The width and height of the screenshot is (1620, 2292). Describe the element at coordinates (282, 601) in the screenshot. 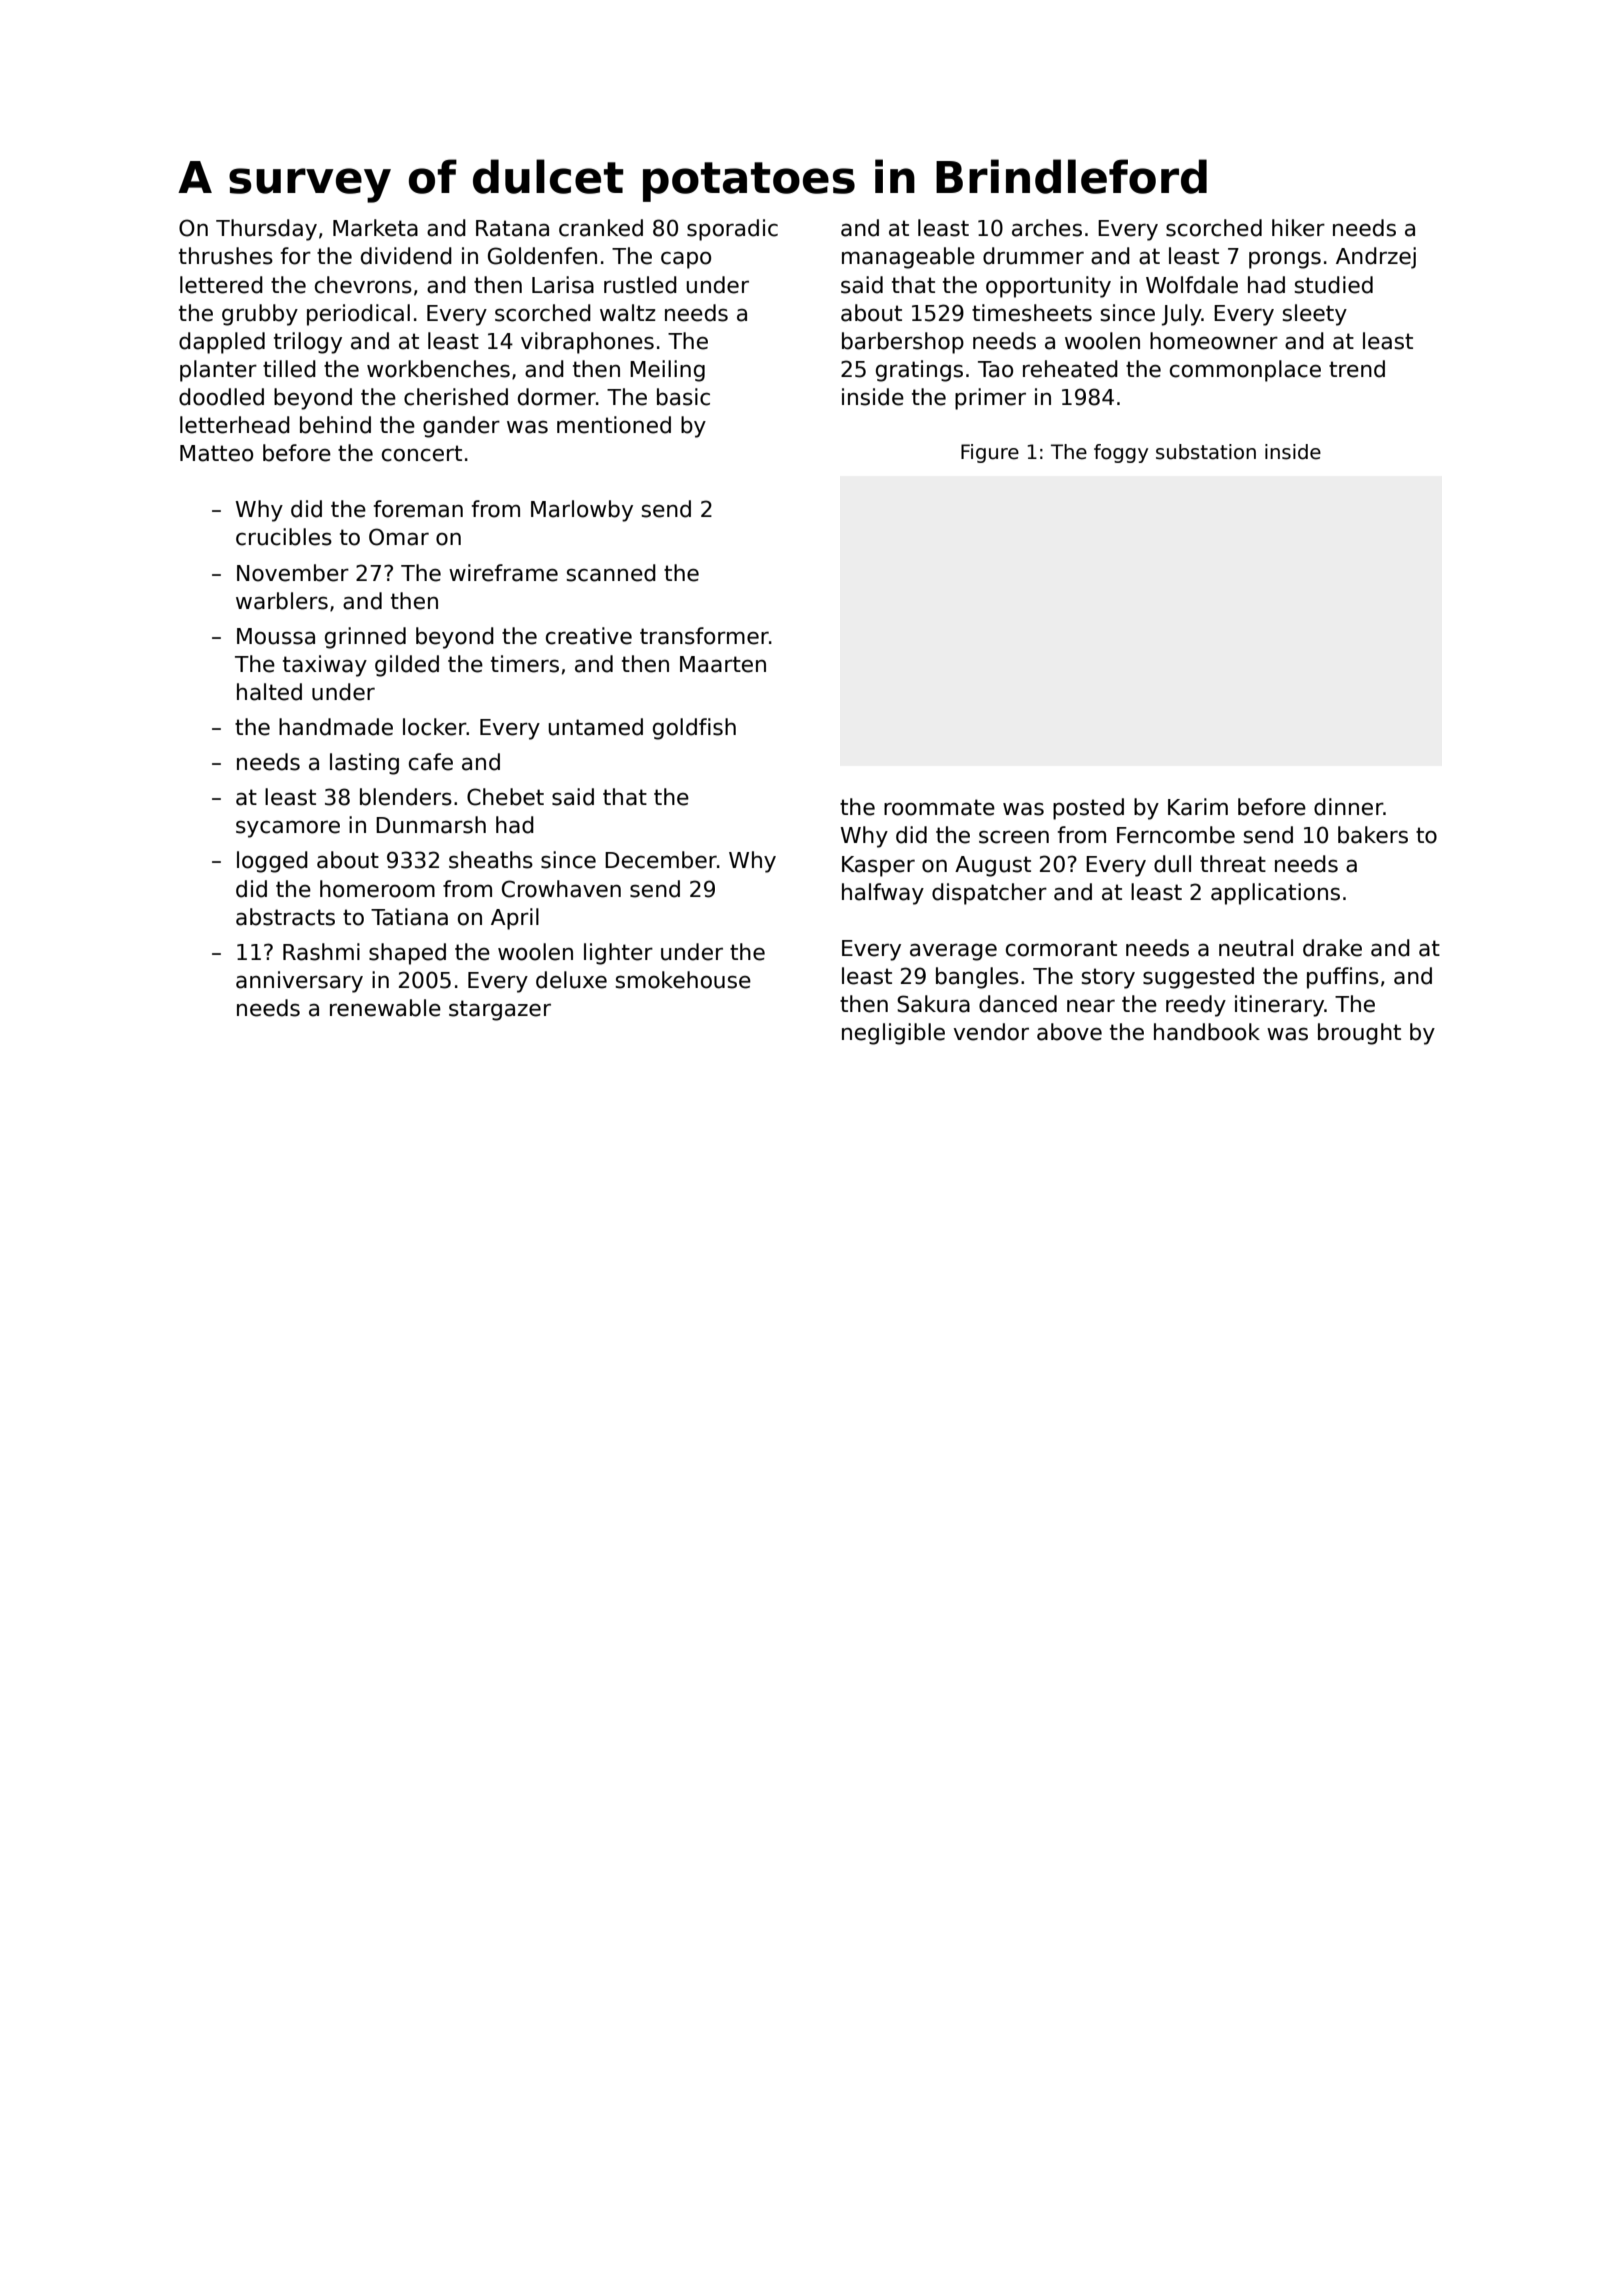

I see `warblers` at that location.
